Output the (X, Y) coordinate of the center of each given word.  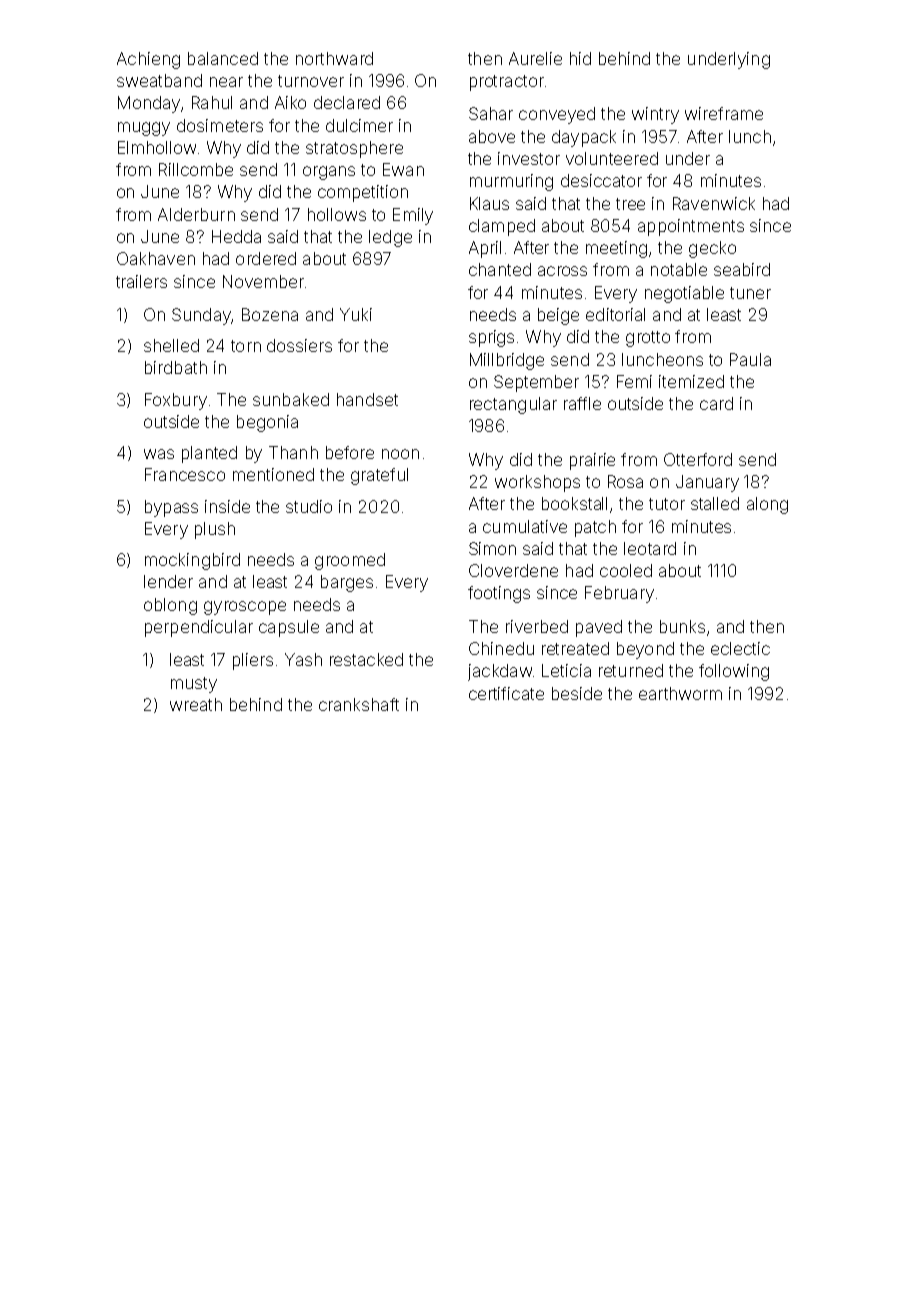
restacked (366, 659)
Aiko (290, 102)
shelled (171, 345)
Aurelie (535, 58)
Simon (492, 548)
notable (679, 269)
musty (194, 685)
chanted (500, 269)
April (485, 249)
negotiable (684, 294)
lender (168, 581)
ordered (266, 258)
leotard (650, 548)
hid (580, 58)
